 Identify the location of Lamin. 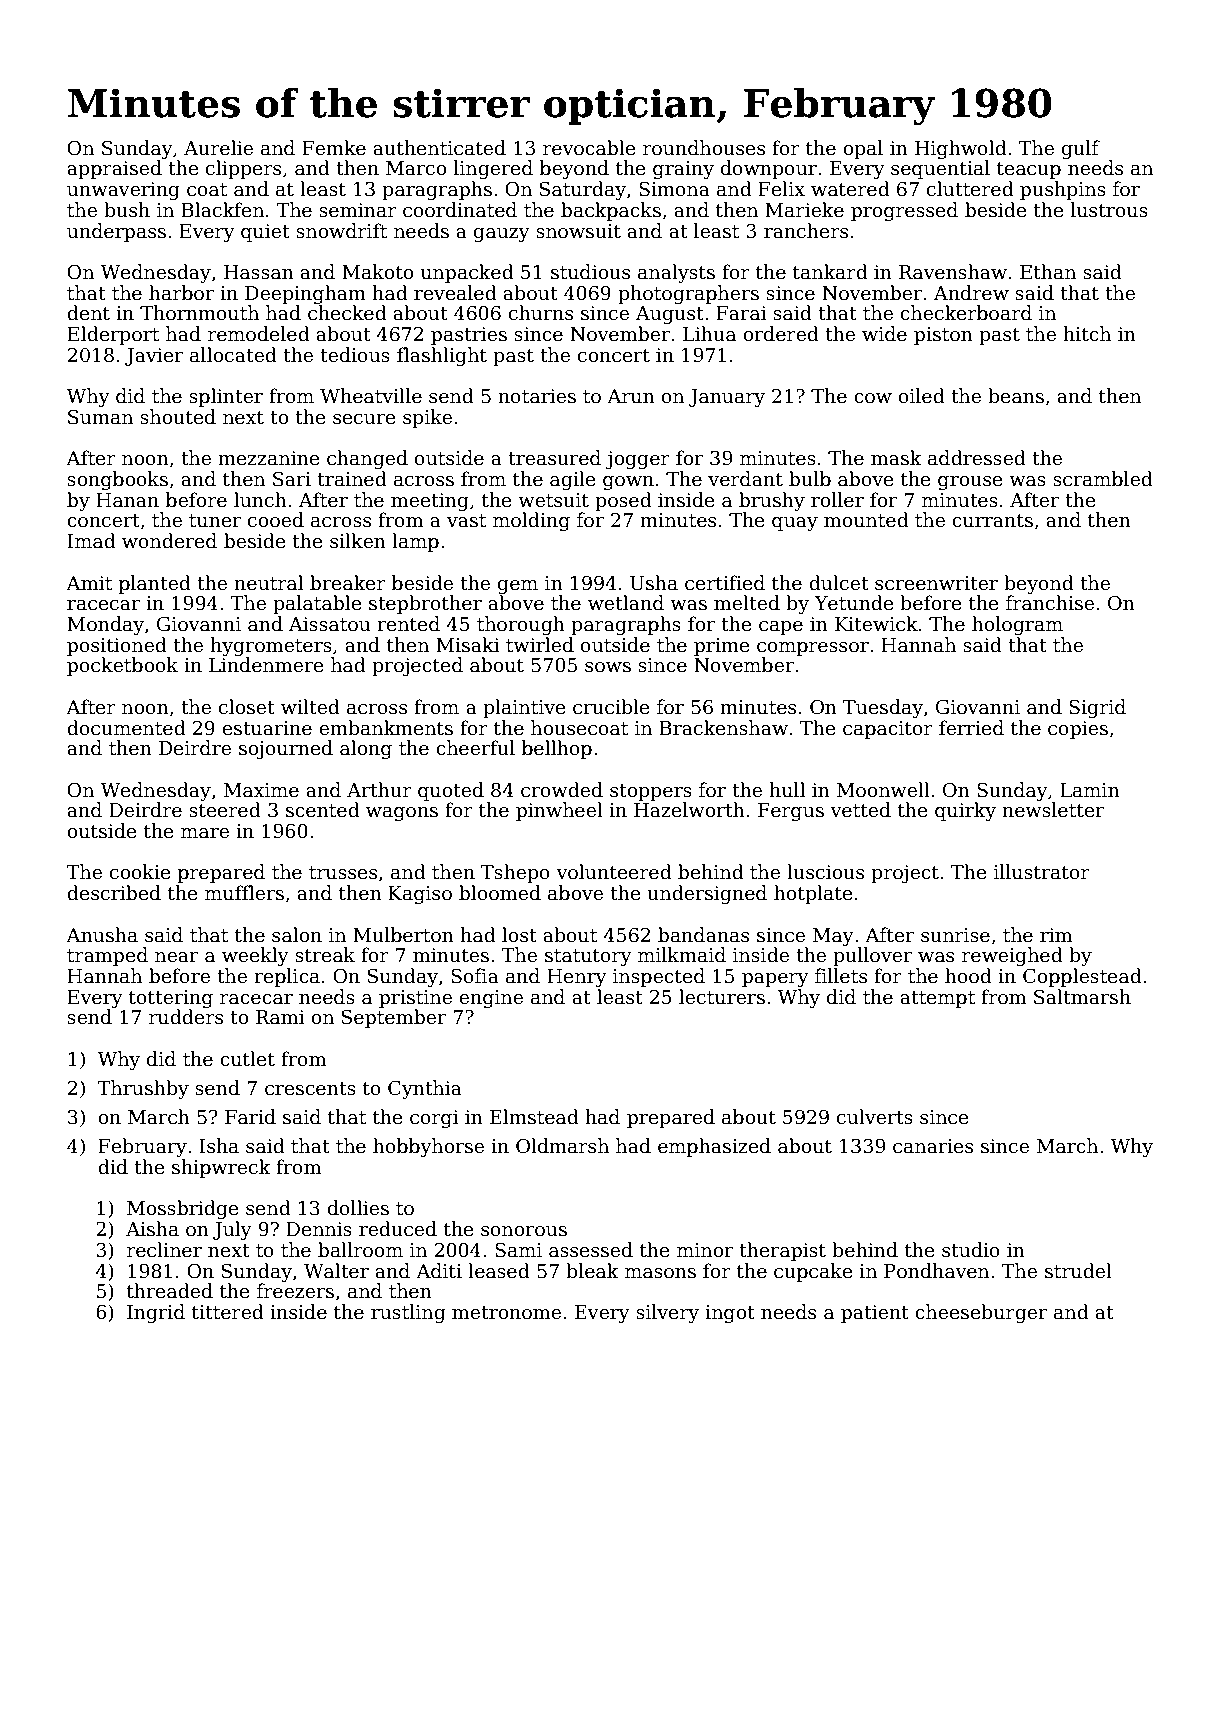
(1090, 790).
